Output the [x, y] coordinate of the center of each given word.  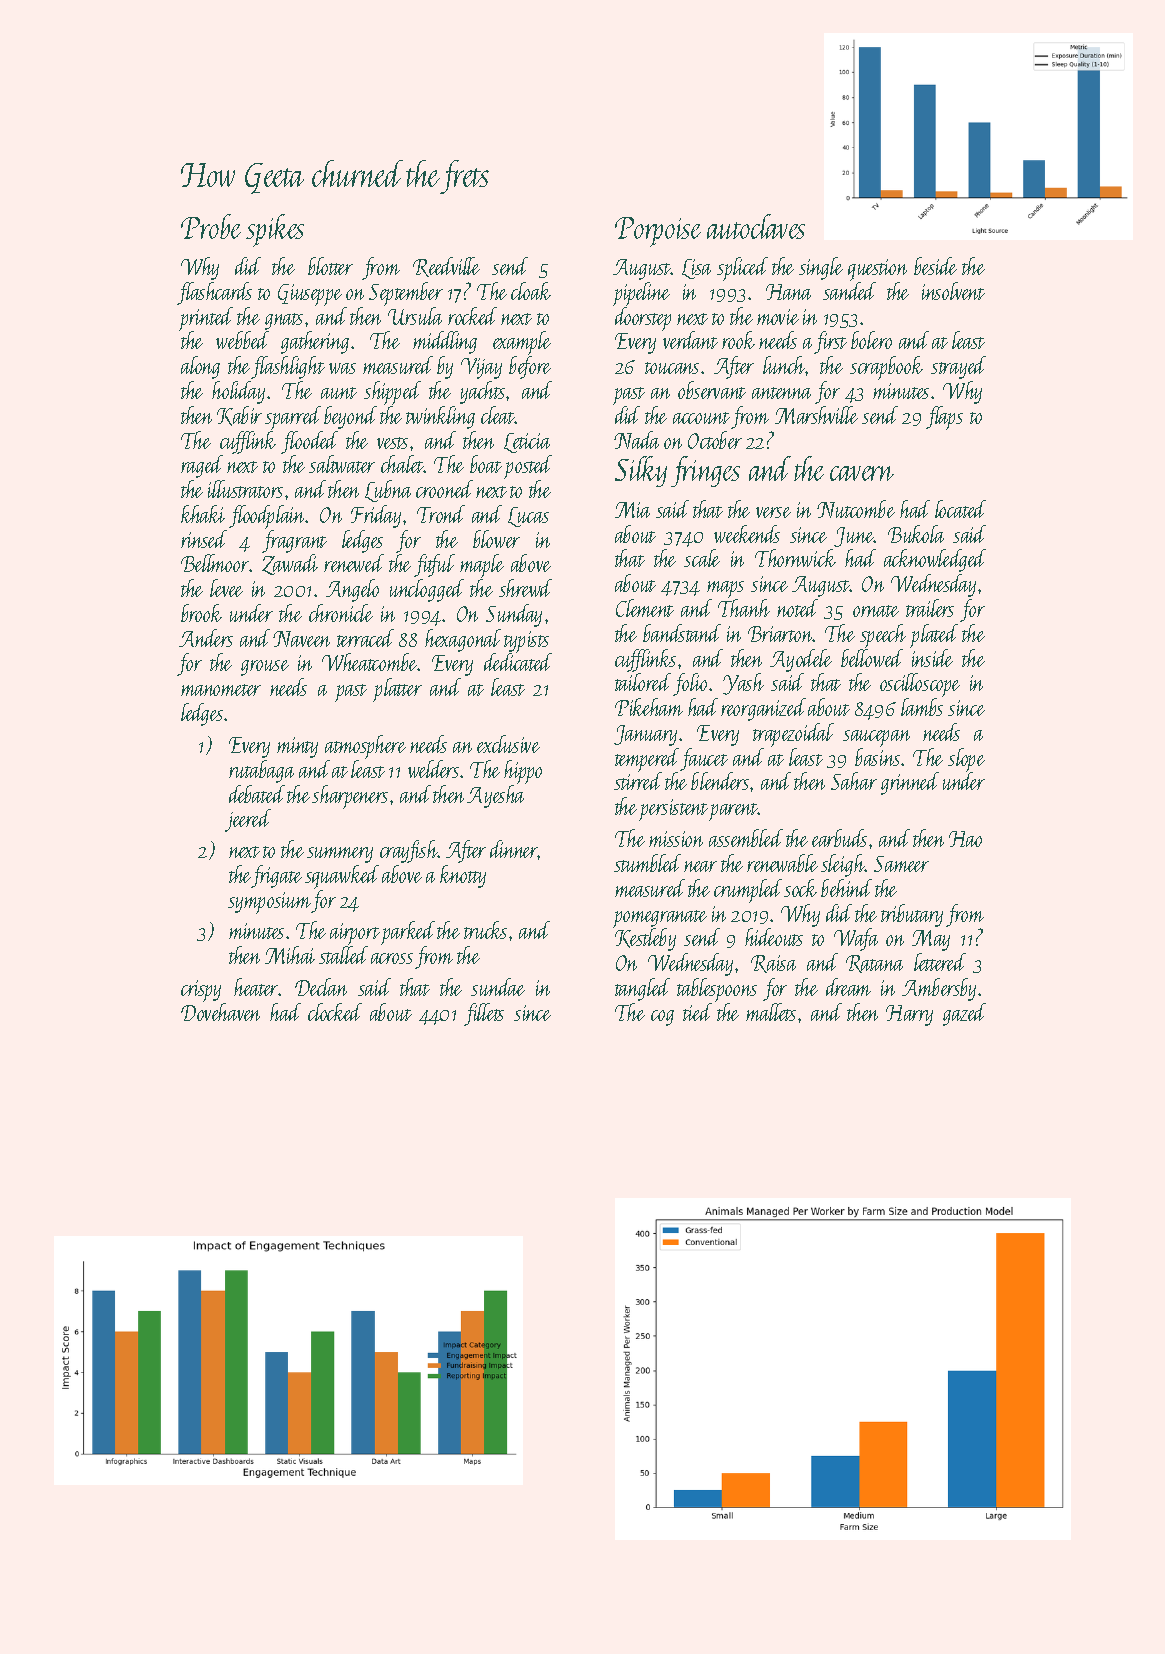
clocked [335, 1012]
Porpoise [658, 232]
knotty [463, 876]
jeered [248, 820]
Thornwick [795, 558]
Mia [632, 510]
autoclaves [756, 226]
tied [697, 1012]
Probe [211, 226]
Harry [909, 1015]
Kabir [239, 416]
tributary [912, 915]
